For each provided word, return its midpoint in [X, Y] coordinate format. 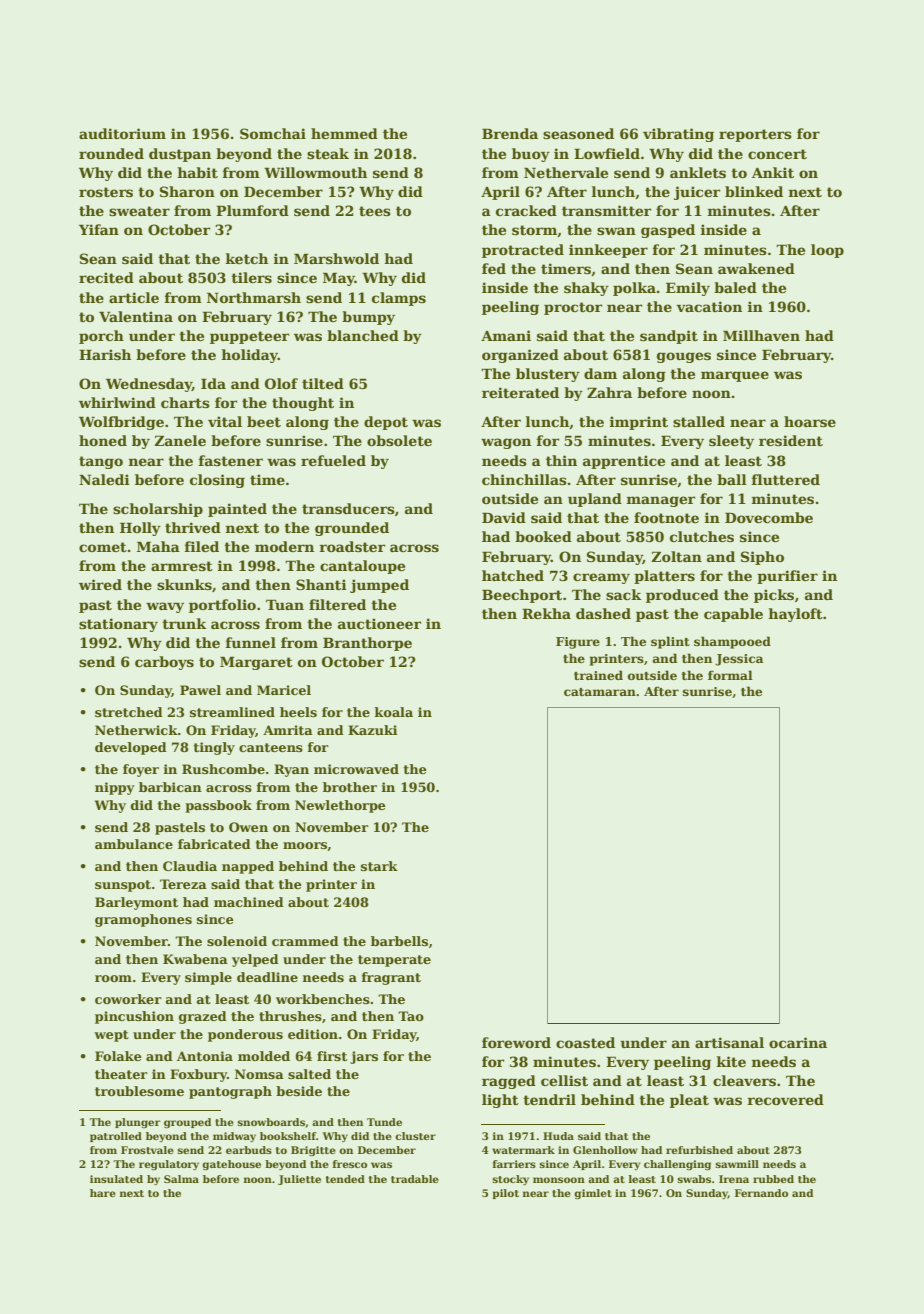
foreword [516, 1042]
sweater [139, 211]
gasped [668, 231]
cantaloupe [362, 567]
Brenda [510, 133]
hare [103, 1193]
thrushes [290, 1016]
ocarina [798, 1042]
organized [520, 356]
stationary [118, 625]
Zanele [180, 440]
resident [791, 440]
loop [827, 251]
